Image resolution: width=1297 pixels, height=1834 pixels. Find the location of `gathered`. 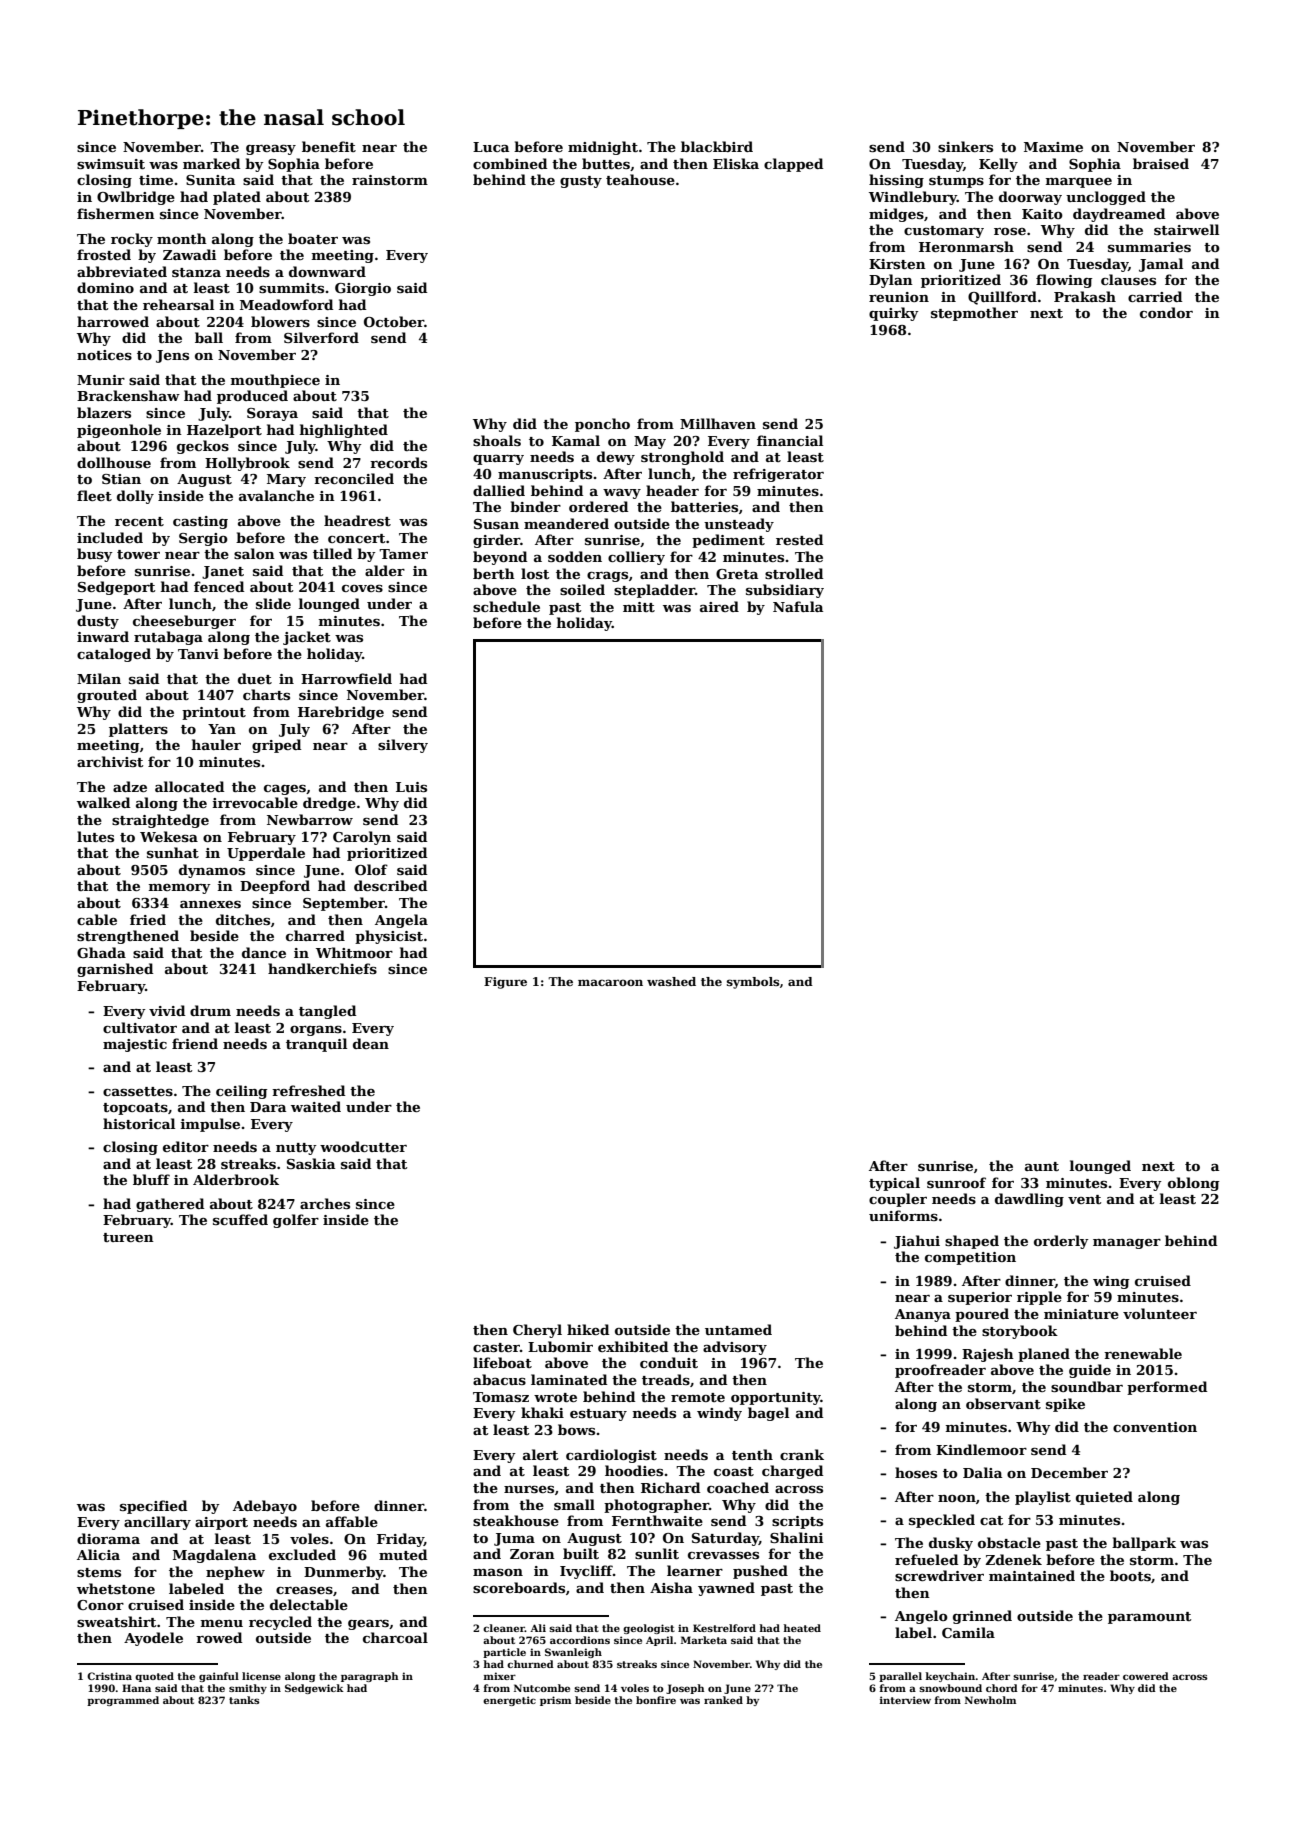

gathered is located at coordinates (170, 1205).
